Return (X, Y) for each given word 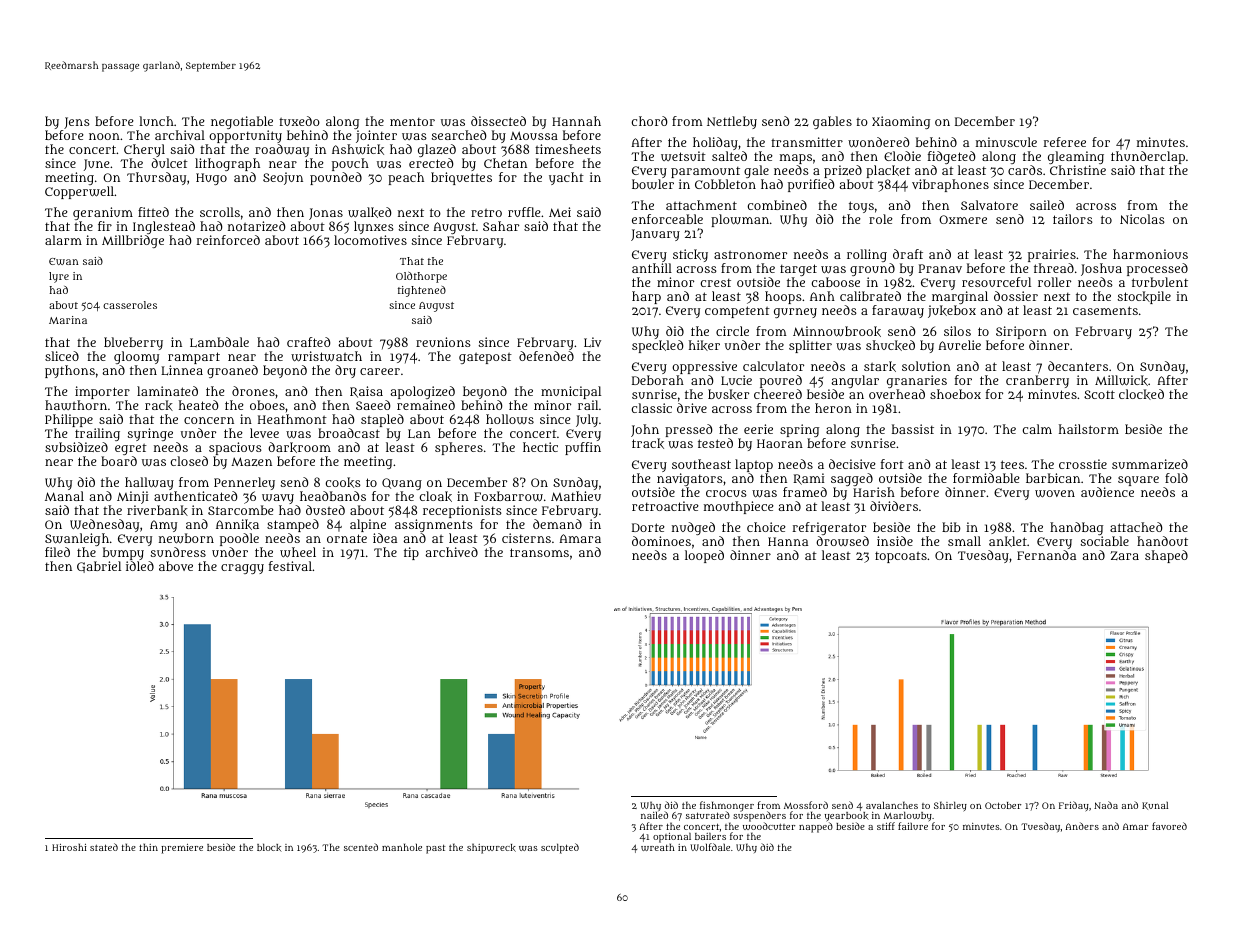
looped (704, 556)
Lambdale (219, 342)
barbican (1053, 478)
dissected (498, 121)
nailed (654, 815)
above (176, 566)
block (269, 847)
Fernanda (1046, 555)
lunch (156, 121)
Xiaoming (901, 122)
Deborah (658, 380)
